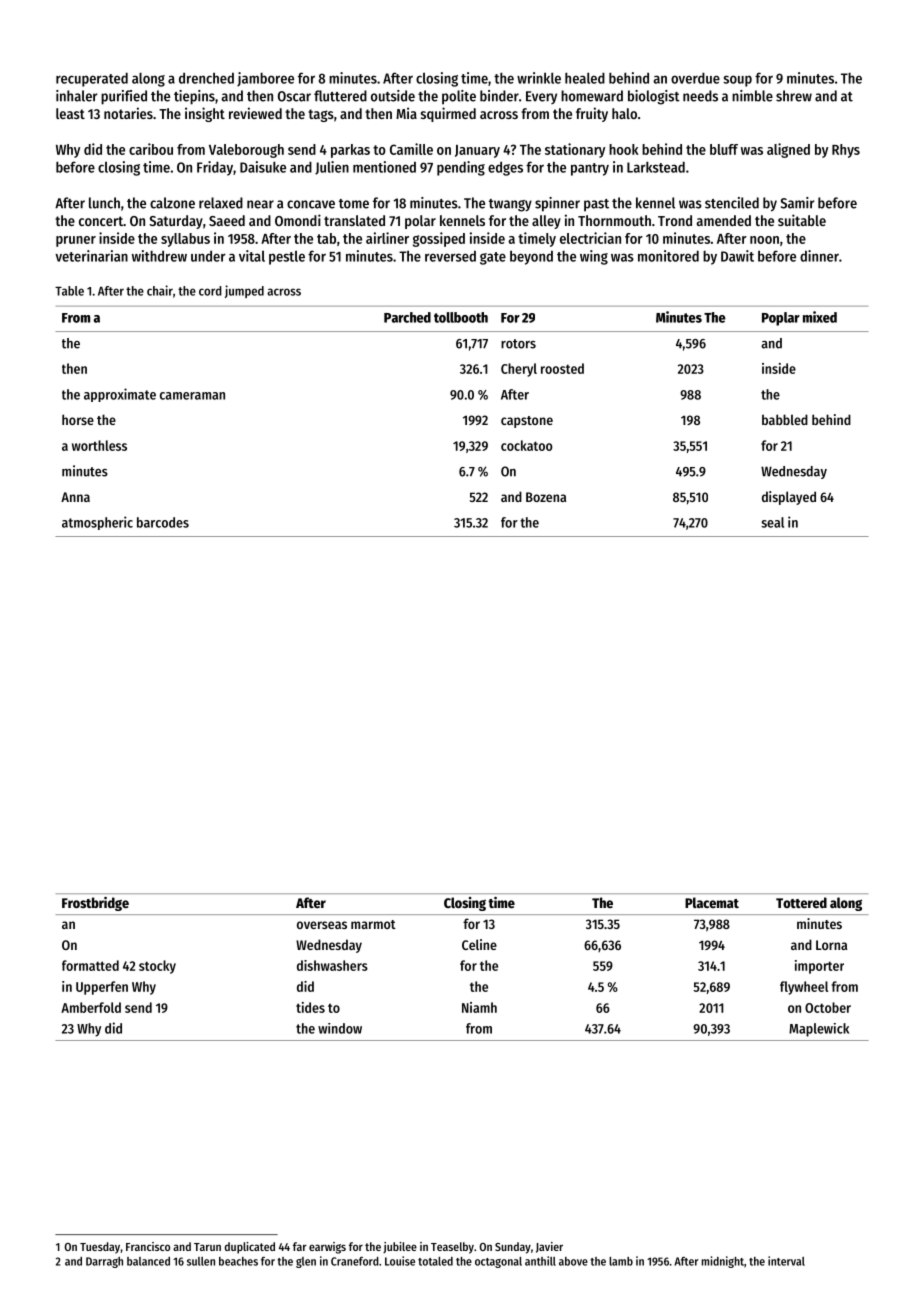  Describe the element at coordinates (321, 115) in the screenshot. I see `tags` at that location.
